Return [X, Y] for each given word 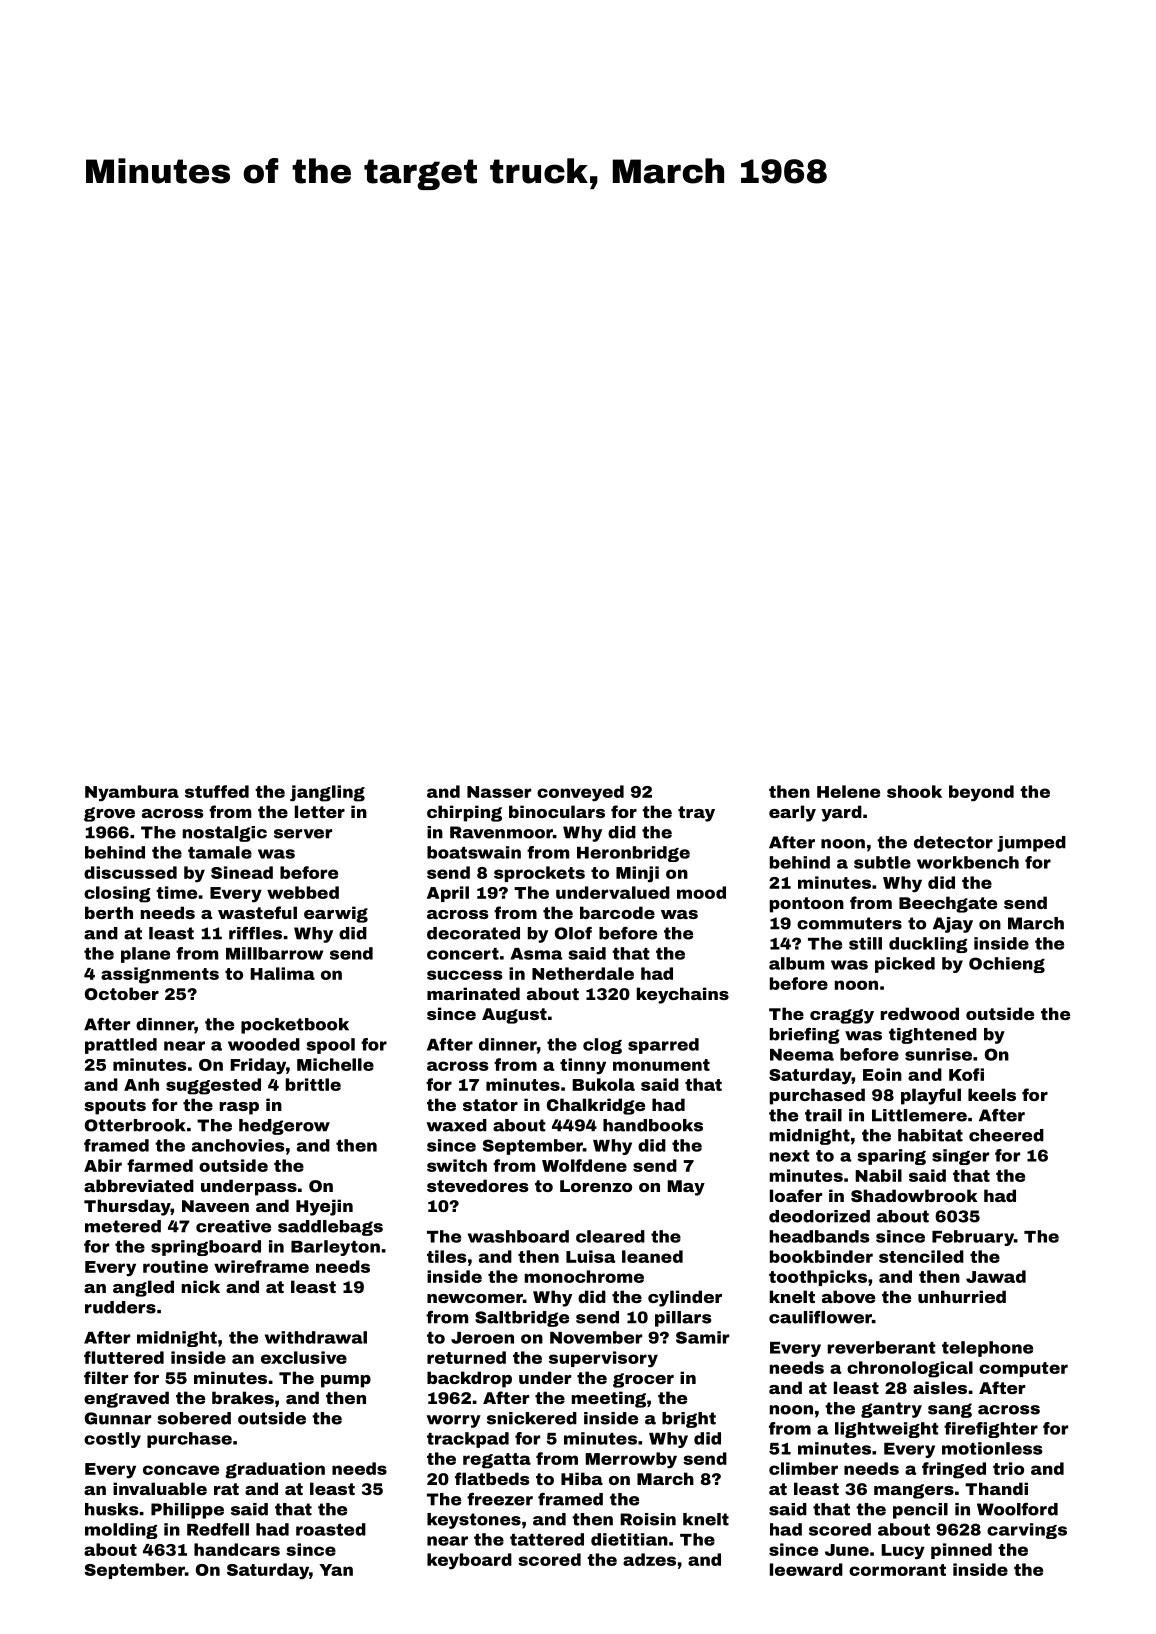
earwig [336, 914]
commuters [849, 923]
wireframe [261, 1266]
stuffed [217, 791]
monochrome [584, 1276]
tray [696, 814]
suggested [213, 1086]
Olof [573, 933]
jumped [1031, 844]
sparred [663, 1046]
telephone [987, 1349]
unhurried [962, 1296]
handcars [237, 1549]
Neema [802, 1055]
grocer [643, 1380]
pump [346, 1381]
